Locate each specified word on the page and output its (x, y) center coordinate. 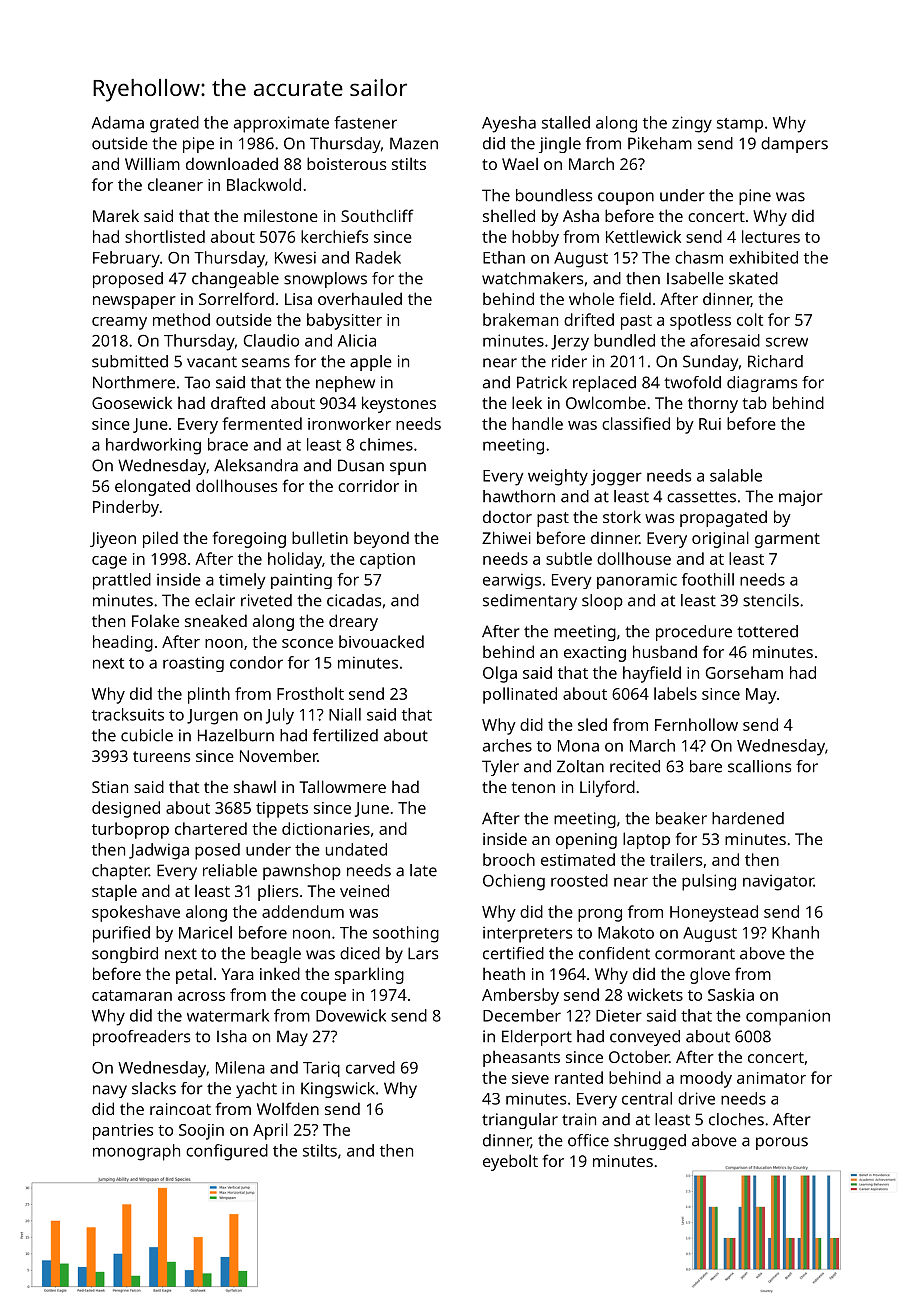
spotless (700, 321)
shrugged (650, 1142)
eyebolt (510, 1162)
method (181, 319)
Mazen (414, 143)
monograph (136, 1152)
